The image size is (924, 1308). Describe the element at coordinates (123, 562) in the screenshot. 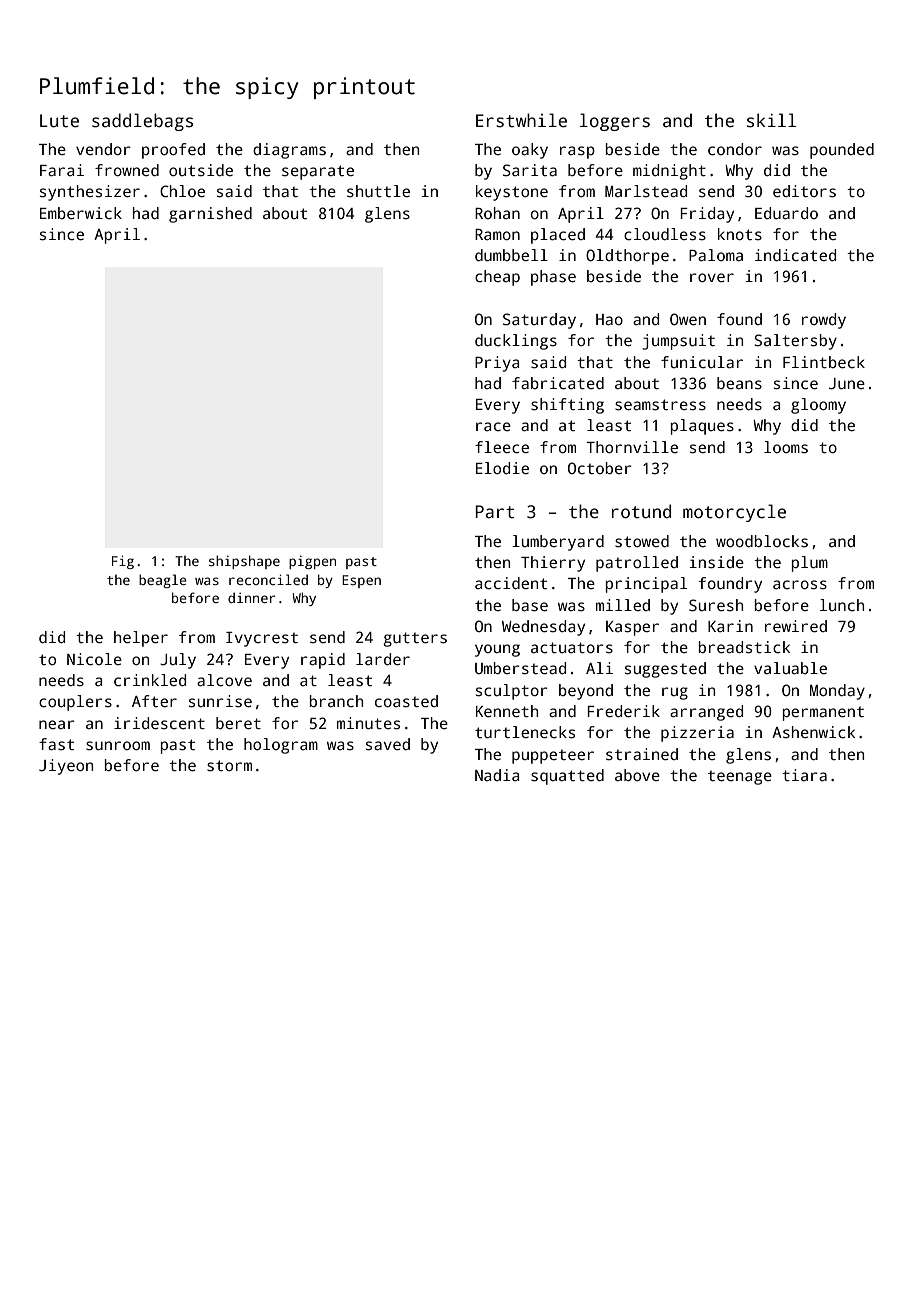

I see `Fig` at that location.
